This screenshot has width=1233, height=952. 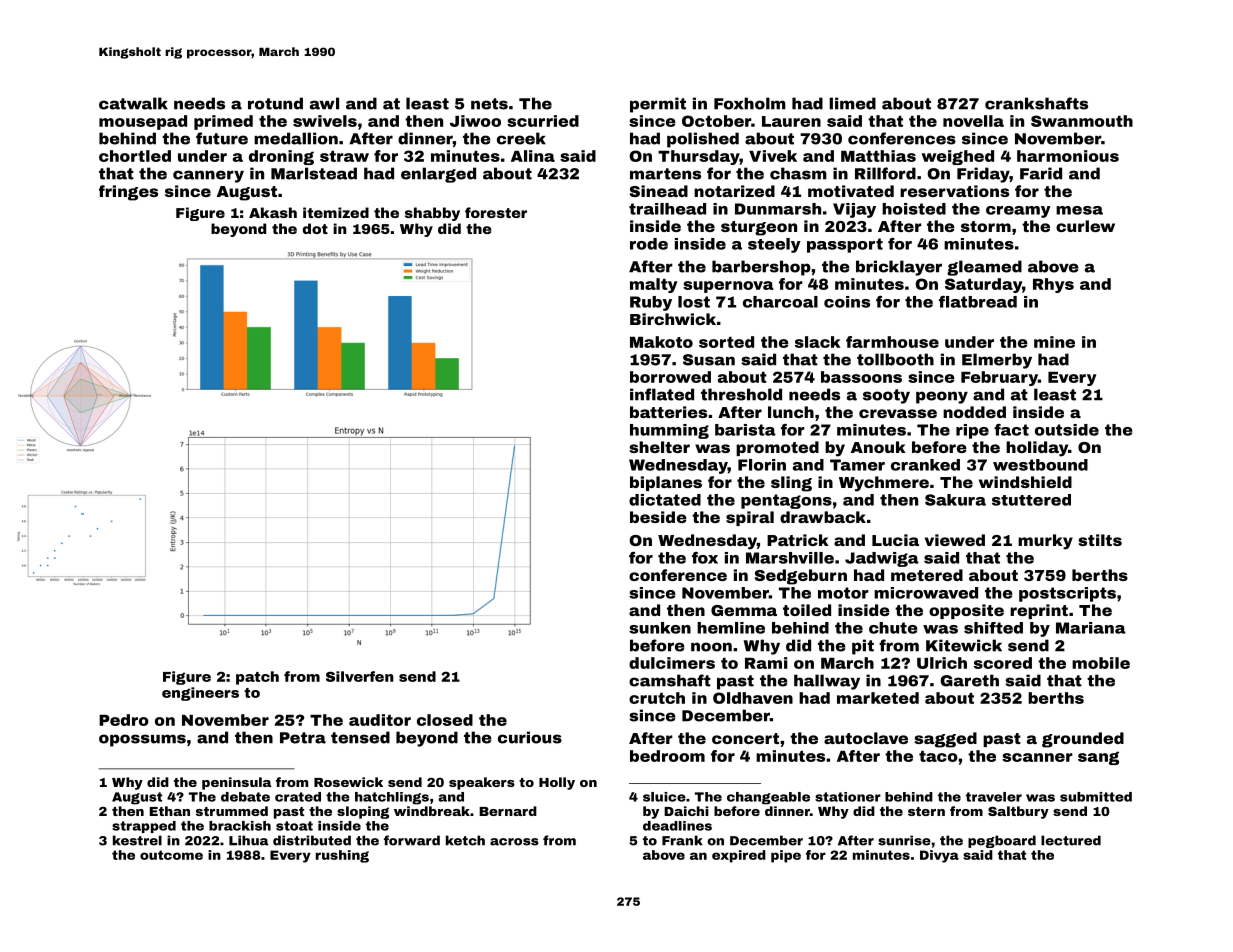 I want to click on patch, so click(x=257, y=678).
